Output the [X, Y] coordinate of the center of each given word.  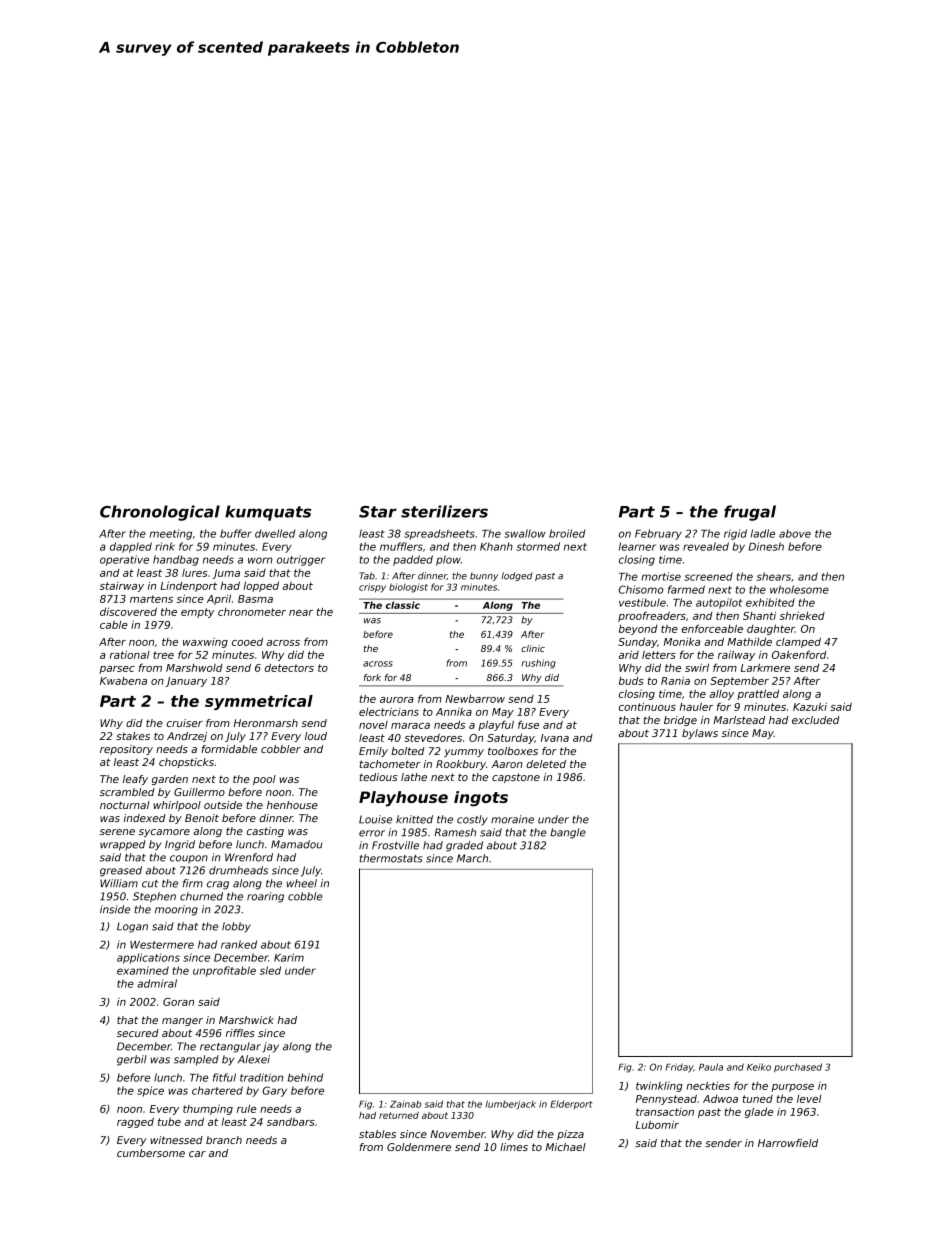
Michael [565, 1147]
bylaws [700, 734]
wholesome [799, 589]
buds [631, 681]
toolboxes [513, 751]
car [197, 1154]
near [301, 613]
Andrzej [187, 737]
